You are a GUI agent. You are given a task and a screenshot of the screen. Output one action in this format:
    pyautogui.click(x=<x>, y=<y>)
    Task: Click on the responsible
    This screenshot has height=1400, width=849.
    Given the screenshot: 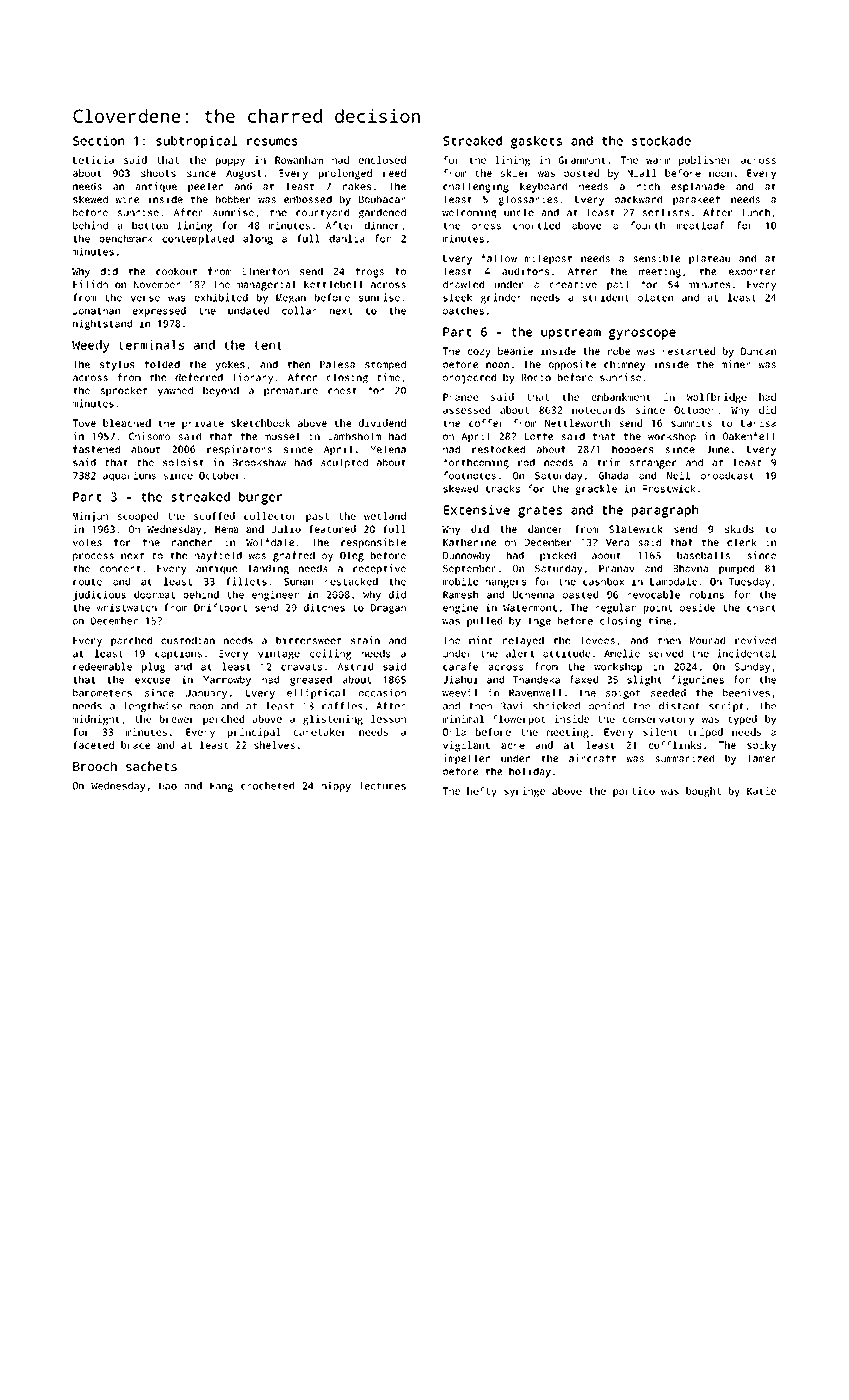 What is the action you would take?
    pyautogui.click(x=373, y=543)
